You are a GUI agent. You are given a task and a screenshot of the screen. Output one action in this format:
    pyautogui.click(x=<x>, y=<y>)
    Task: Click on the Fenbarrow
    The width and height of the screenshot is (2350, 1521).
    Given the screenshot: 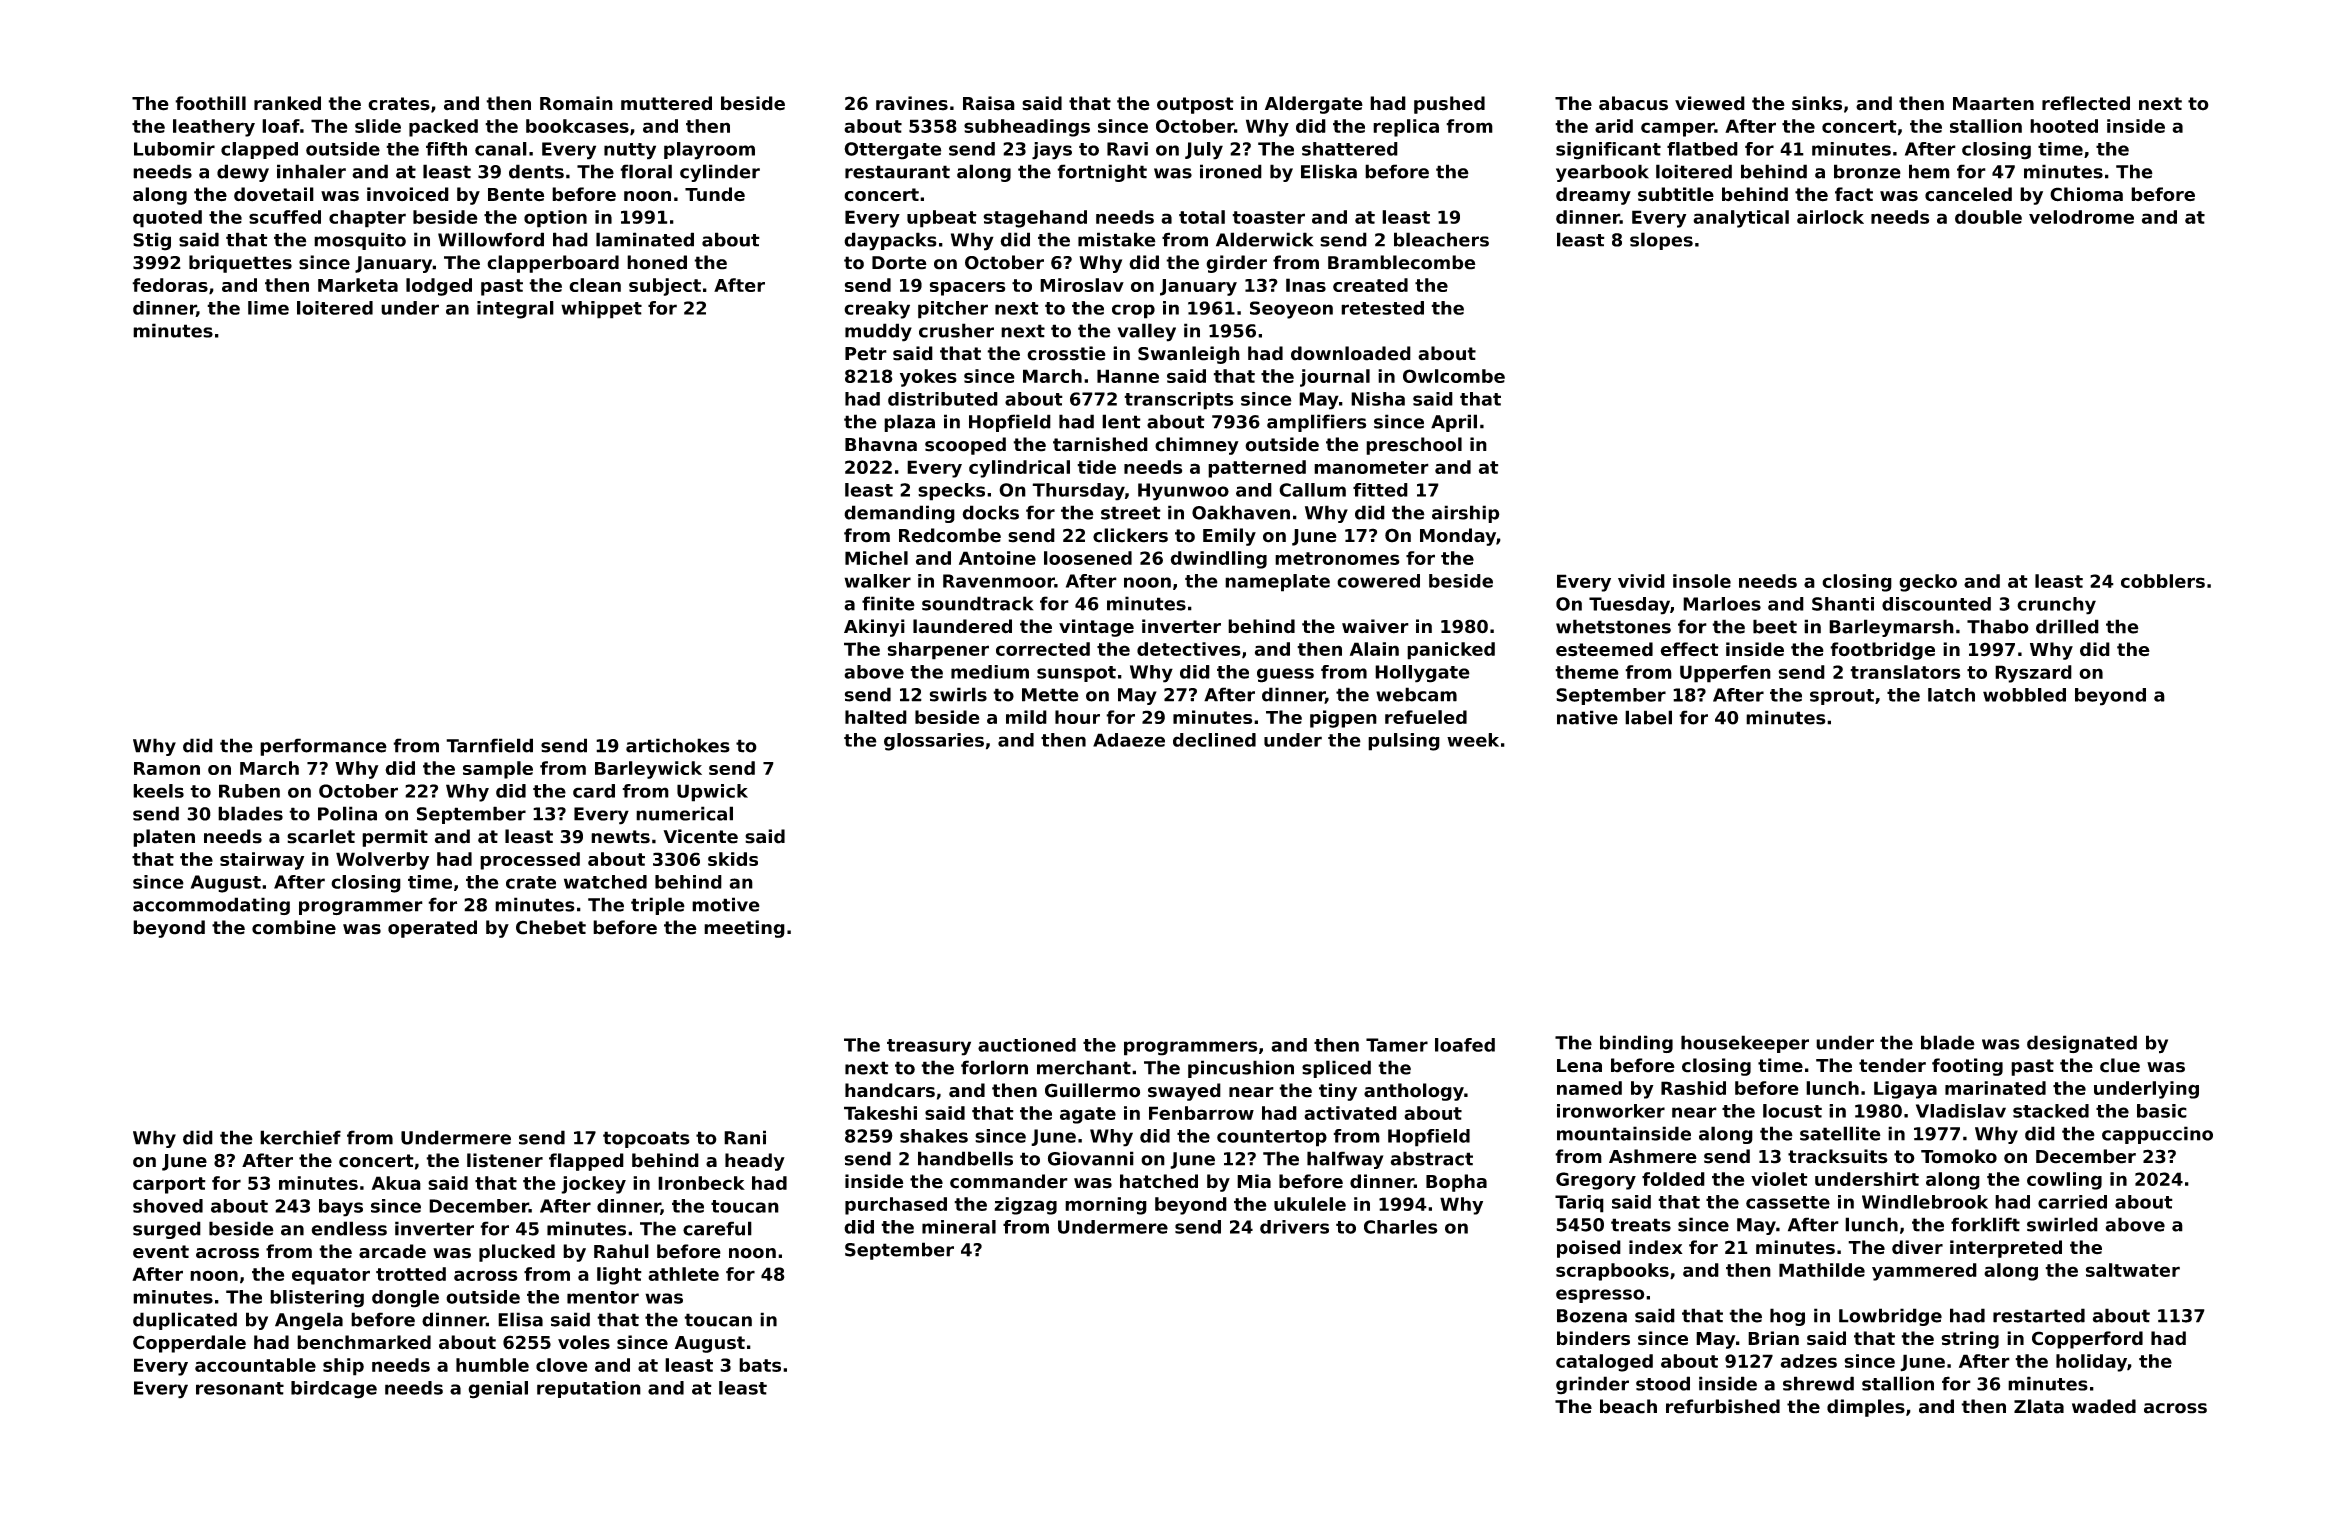 What is the action you would take?
    pyautogui.click(x=1201, y=1113)
